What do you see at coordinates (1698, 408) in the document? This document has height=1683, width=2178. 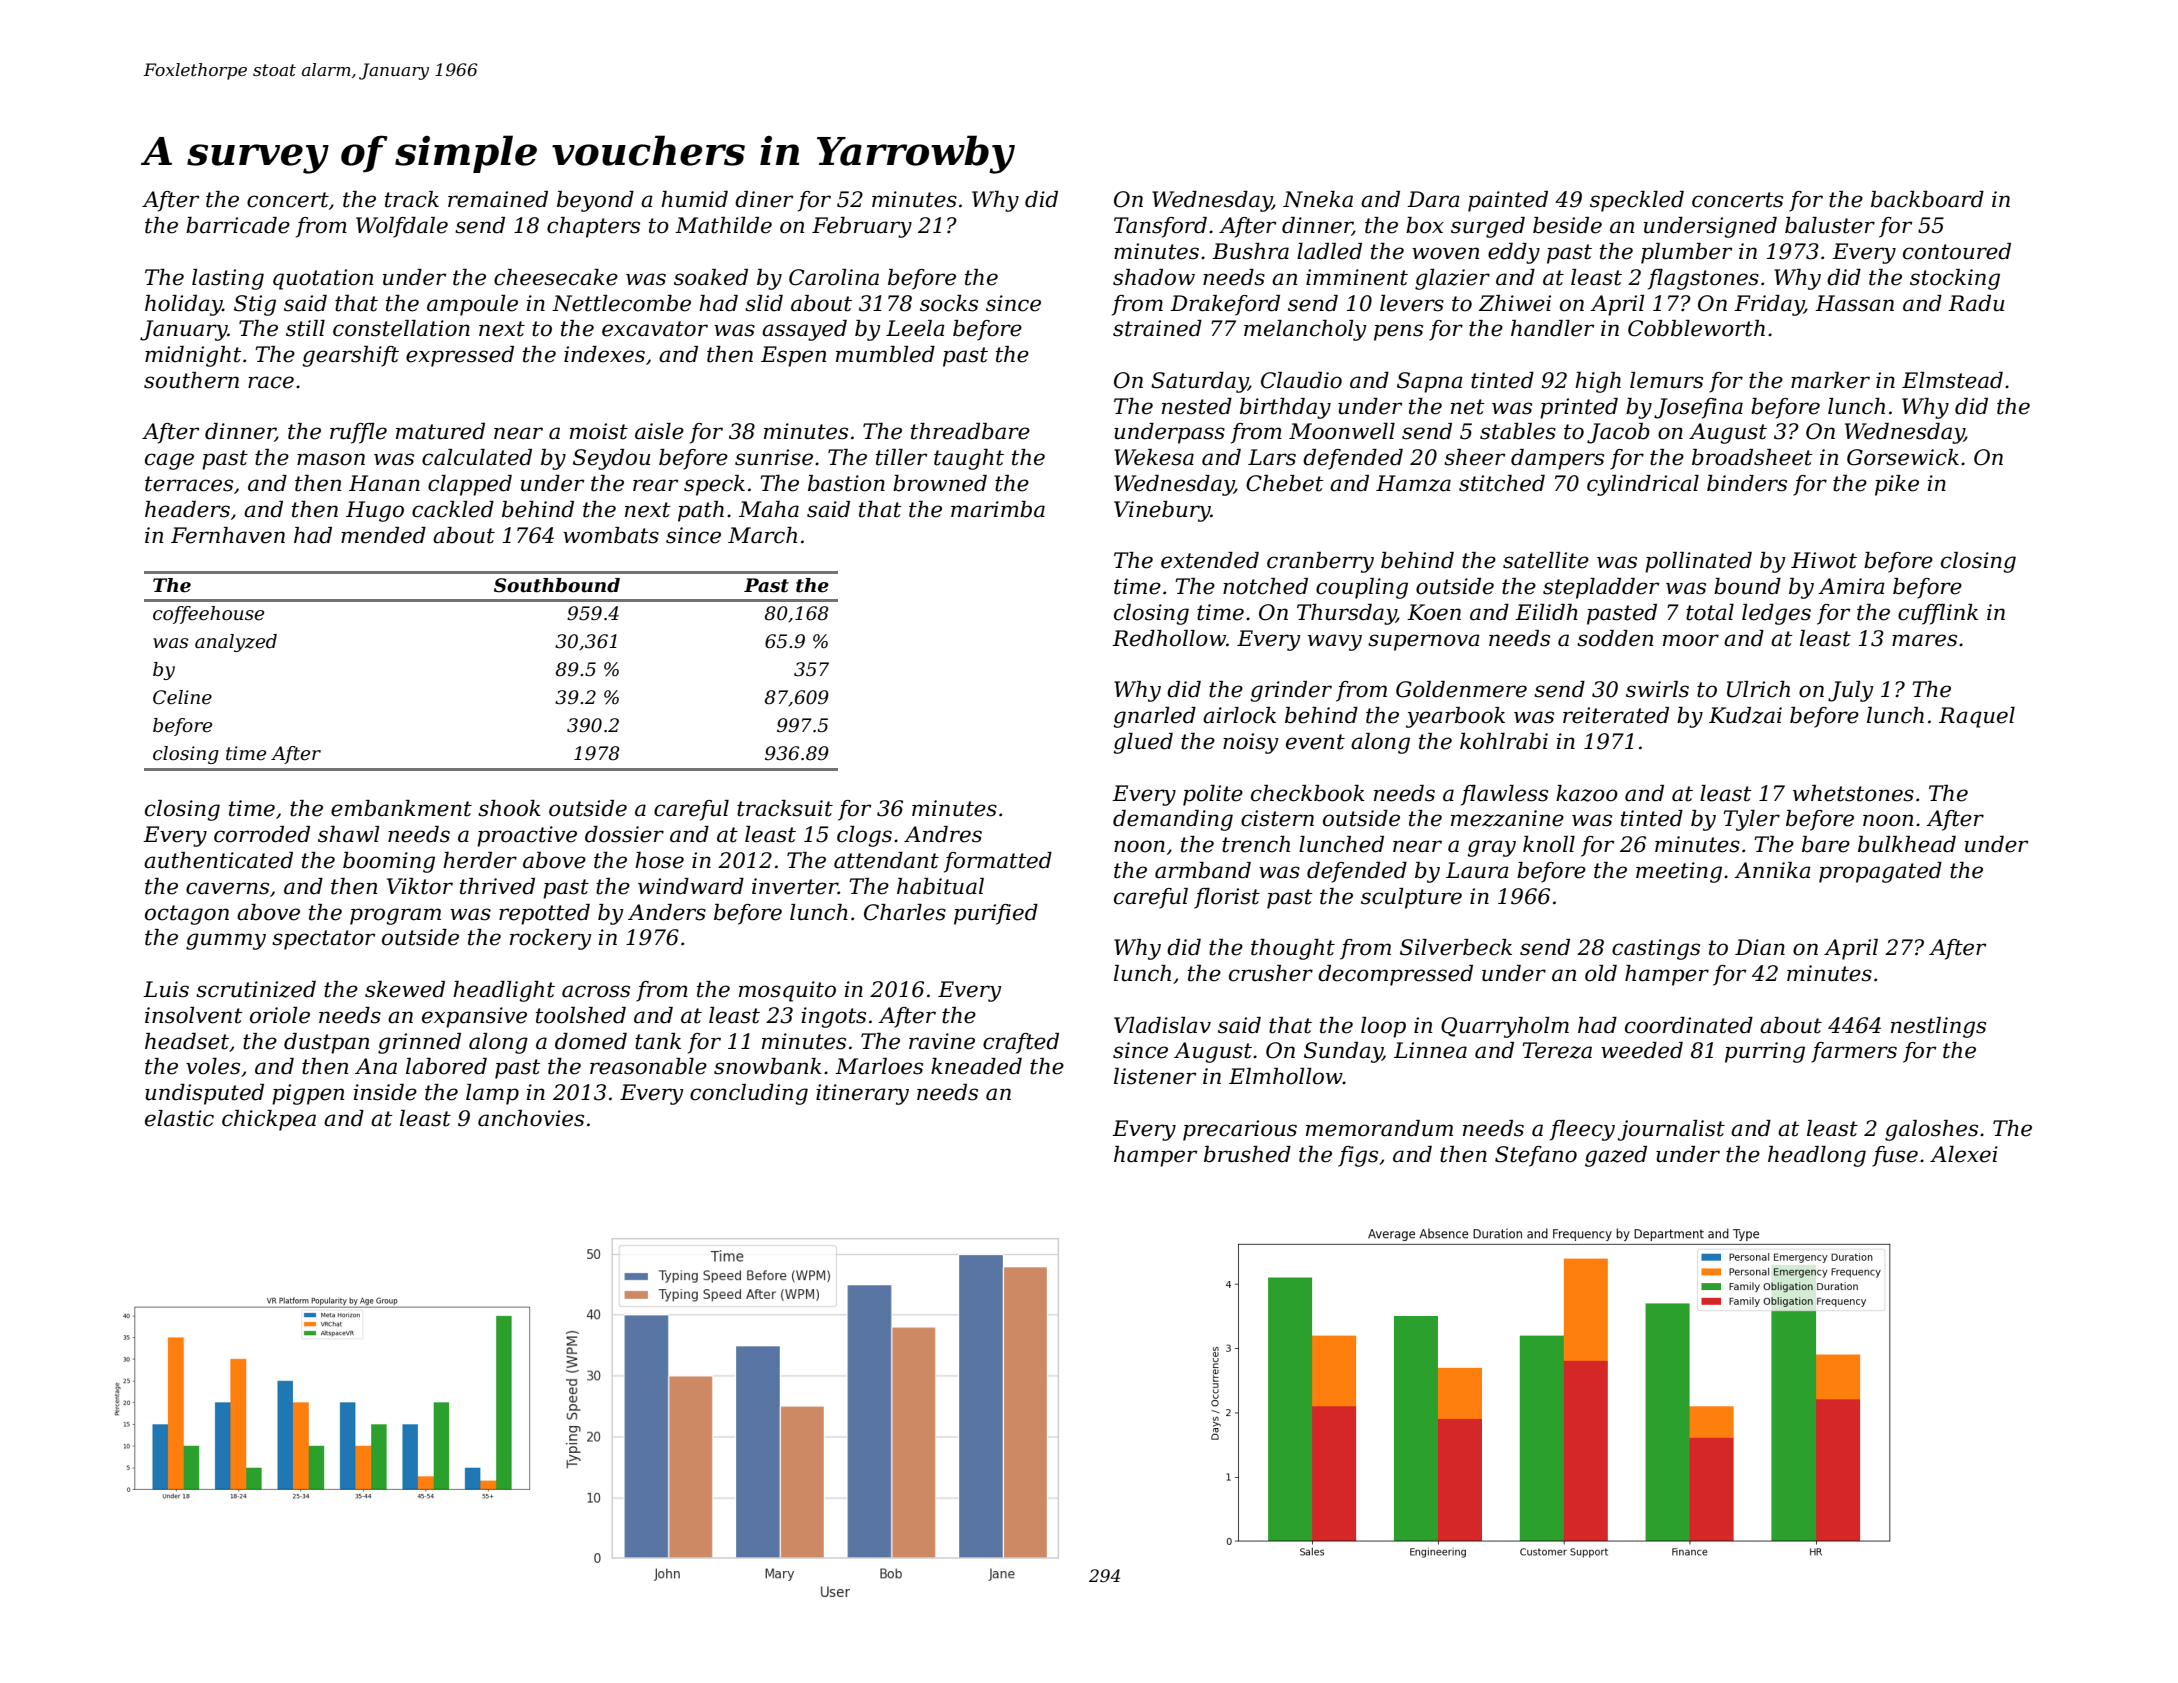 I see `Josefina` at bounding box center [1698, 408].
